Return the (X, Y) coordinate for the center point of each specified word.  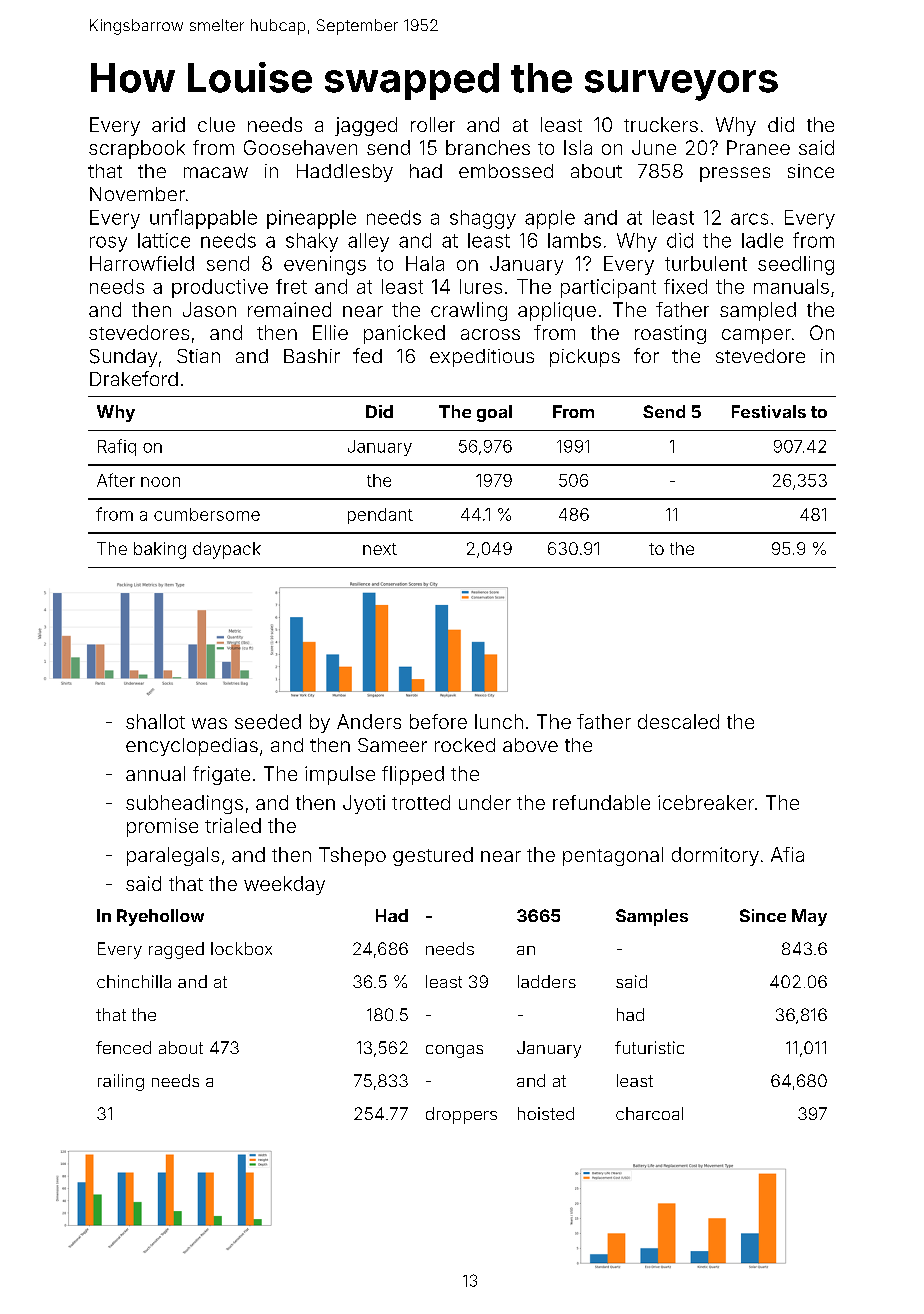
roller (433, 124)
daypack (227, 550)
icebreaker (706, 802)
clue (216, 124)
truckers (661, 124)
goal (494, 413)
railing (121, 1082)
